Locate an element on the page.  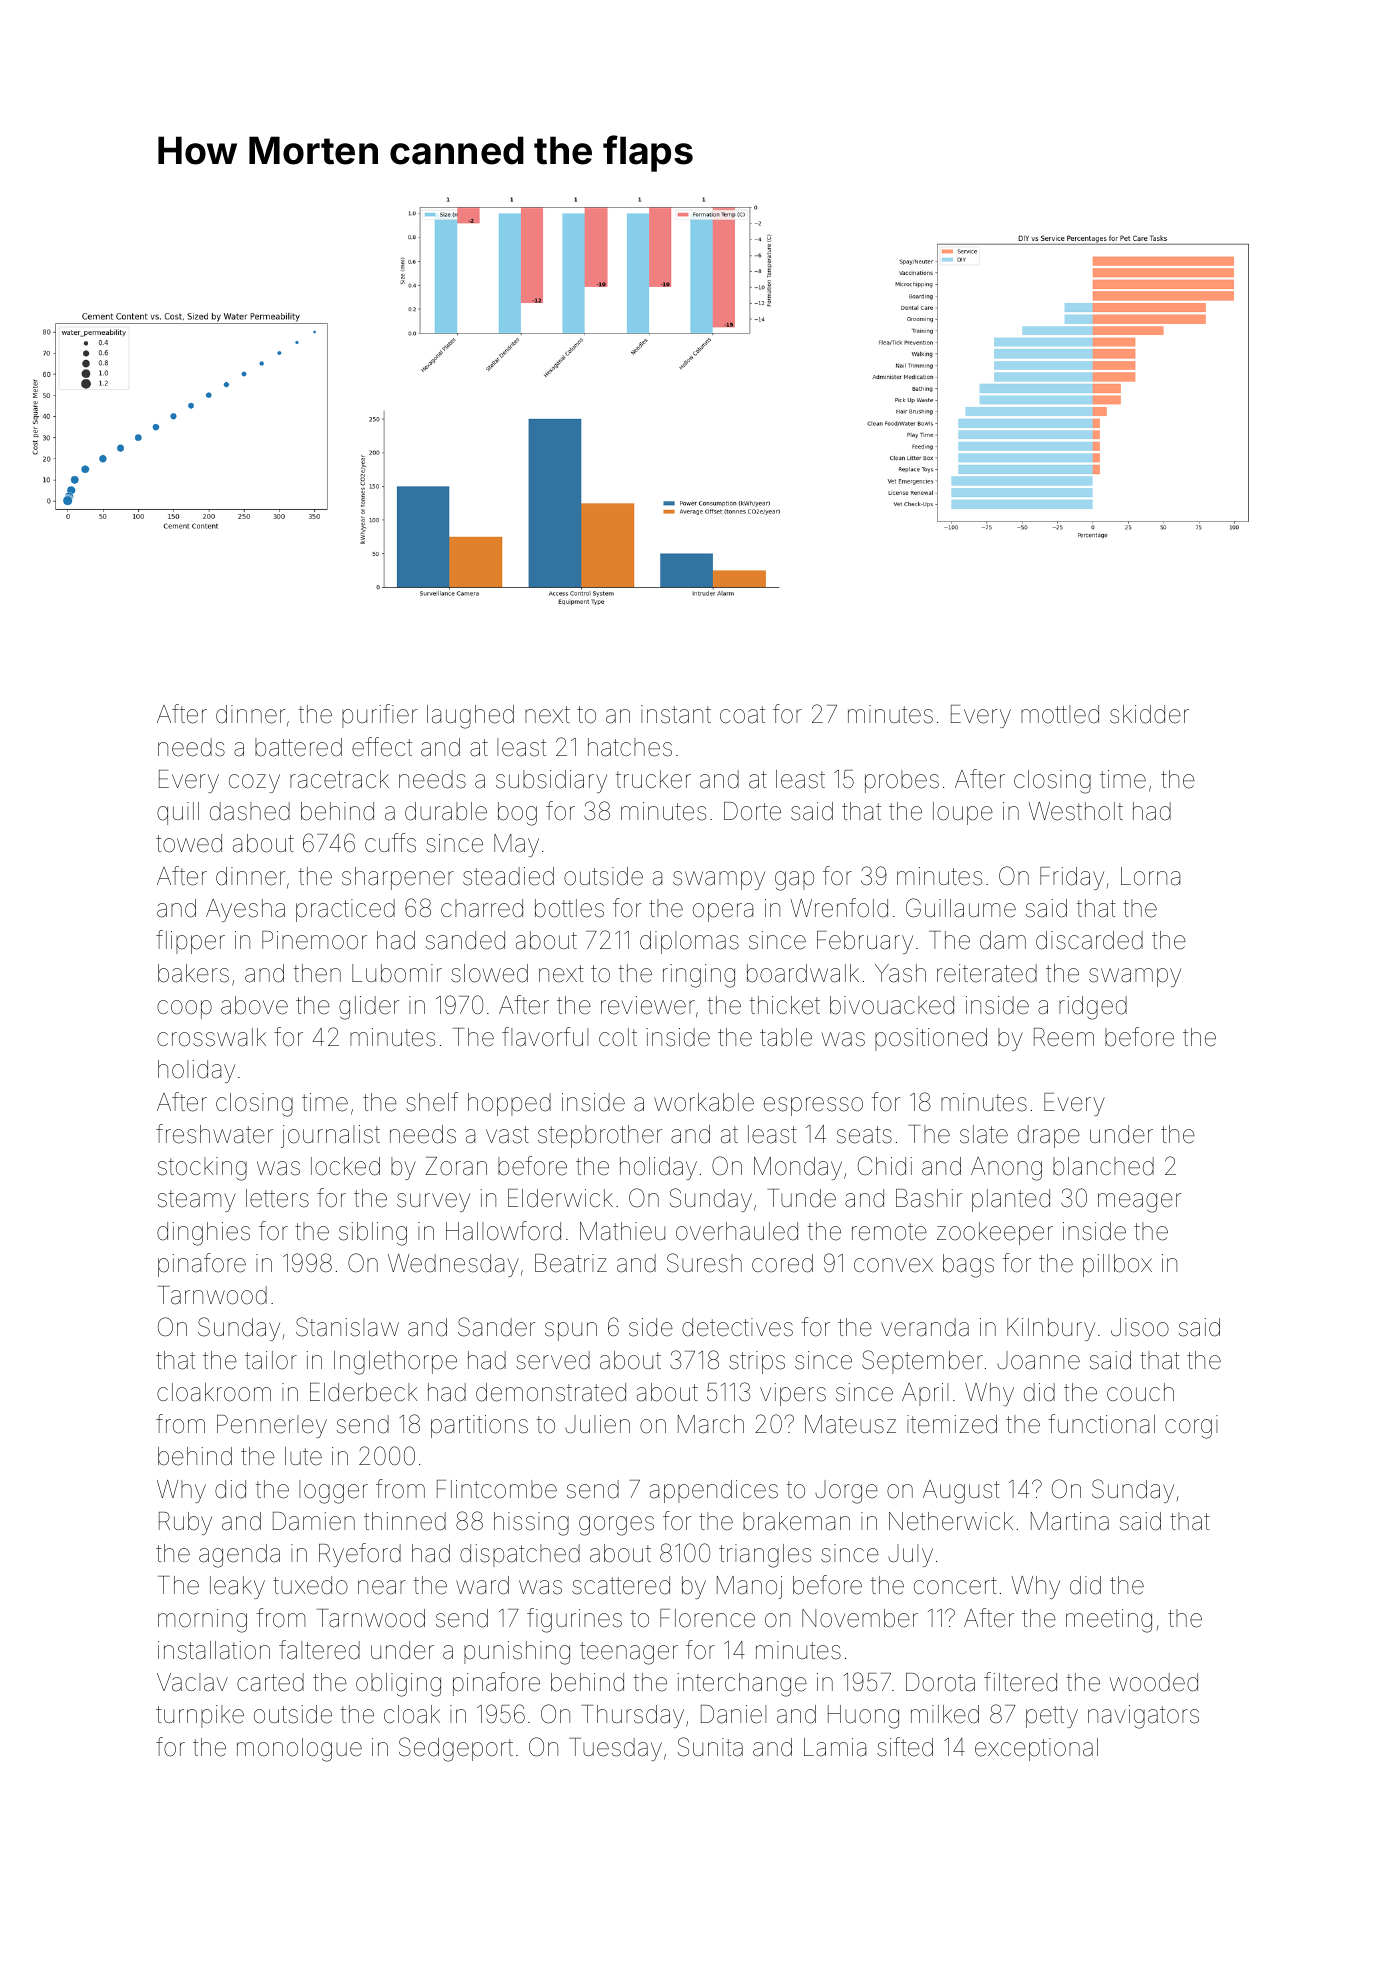
workable is located at coordinates (704, 1102).
